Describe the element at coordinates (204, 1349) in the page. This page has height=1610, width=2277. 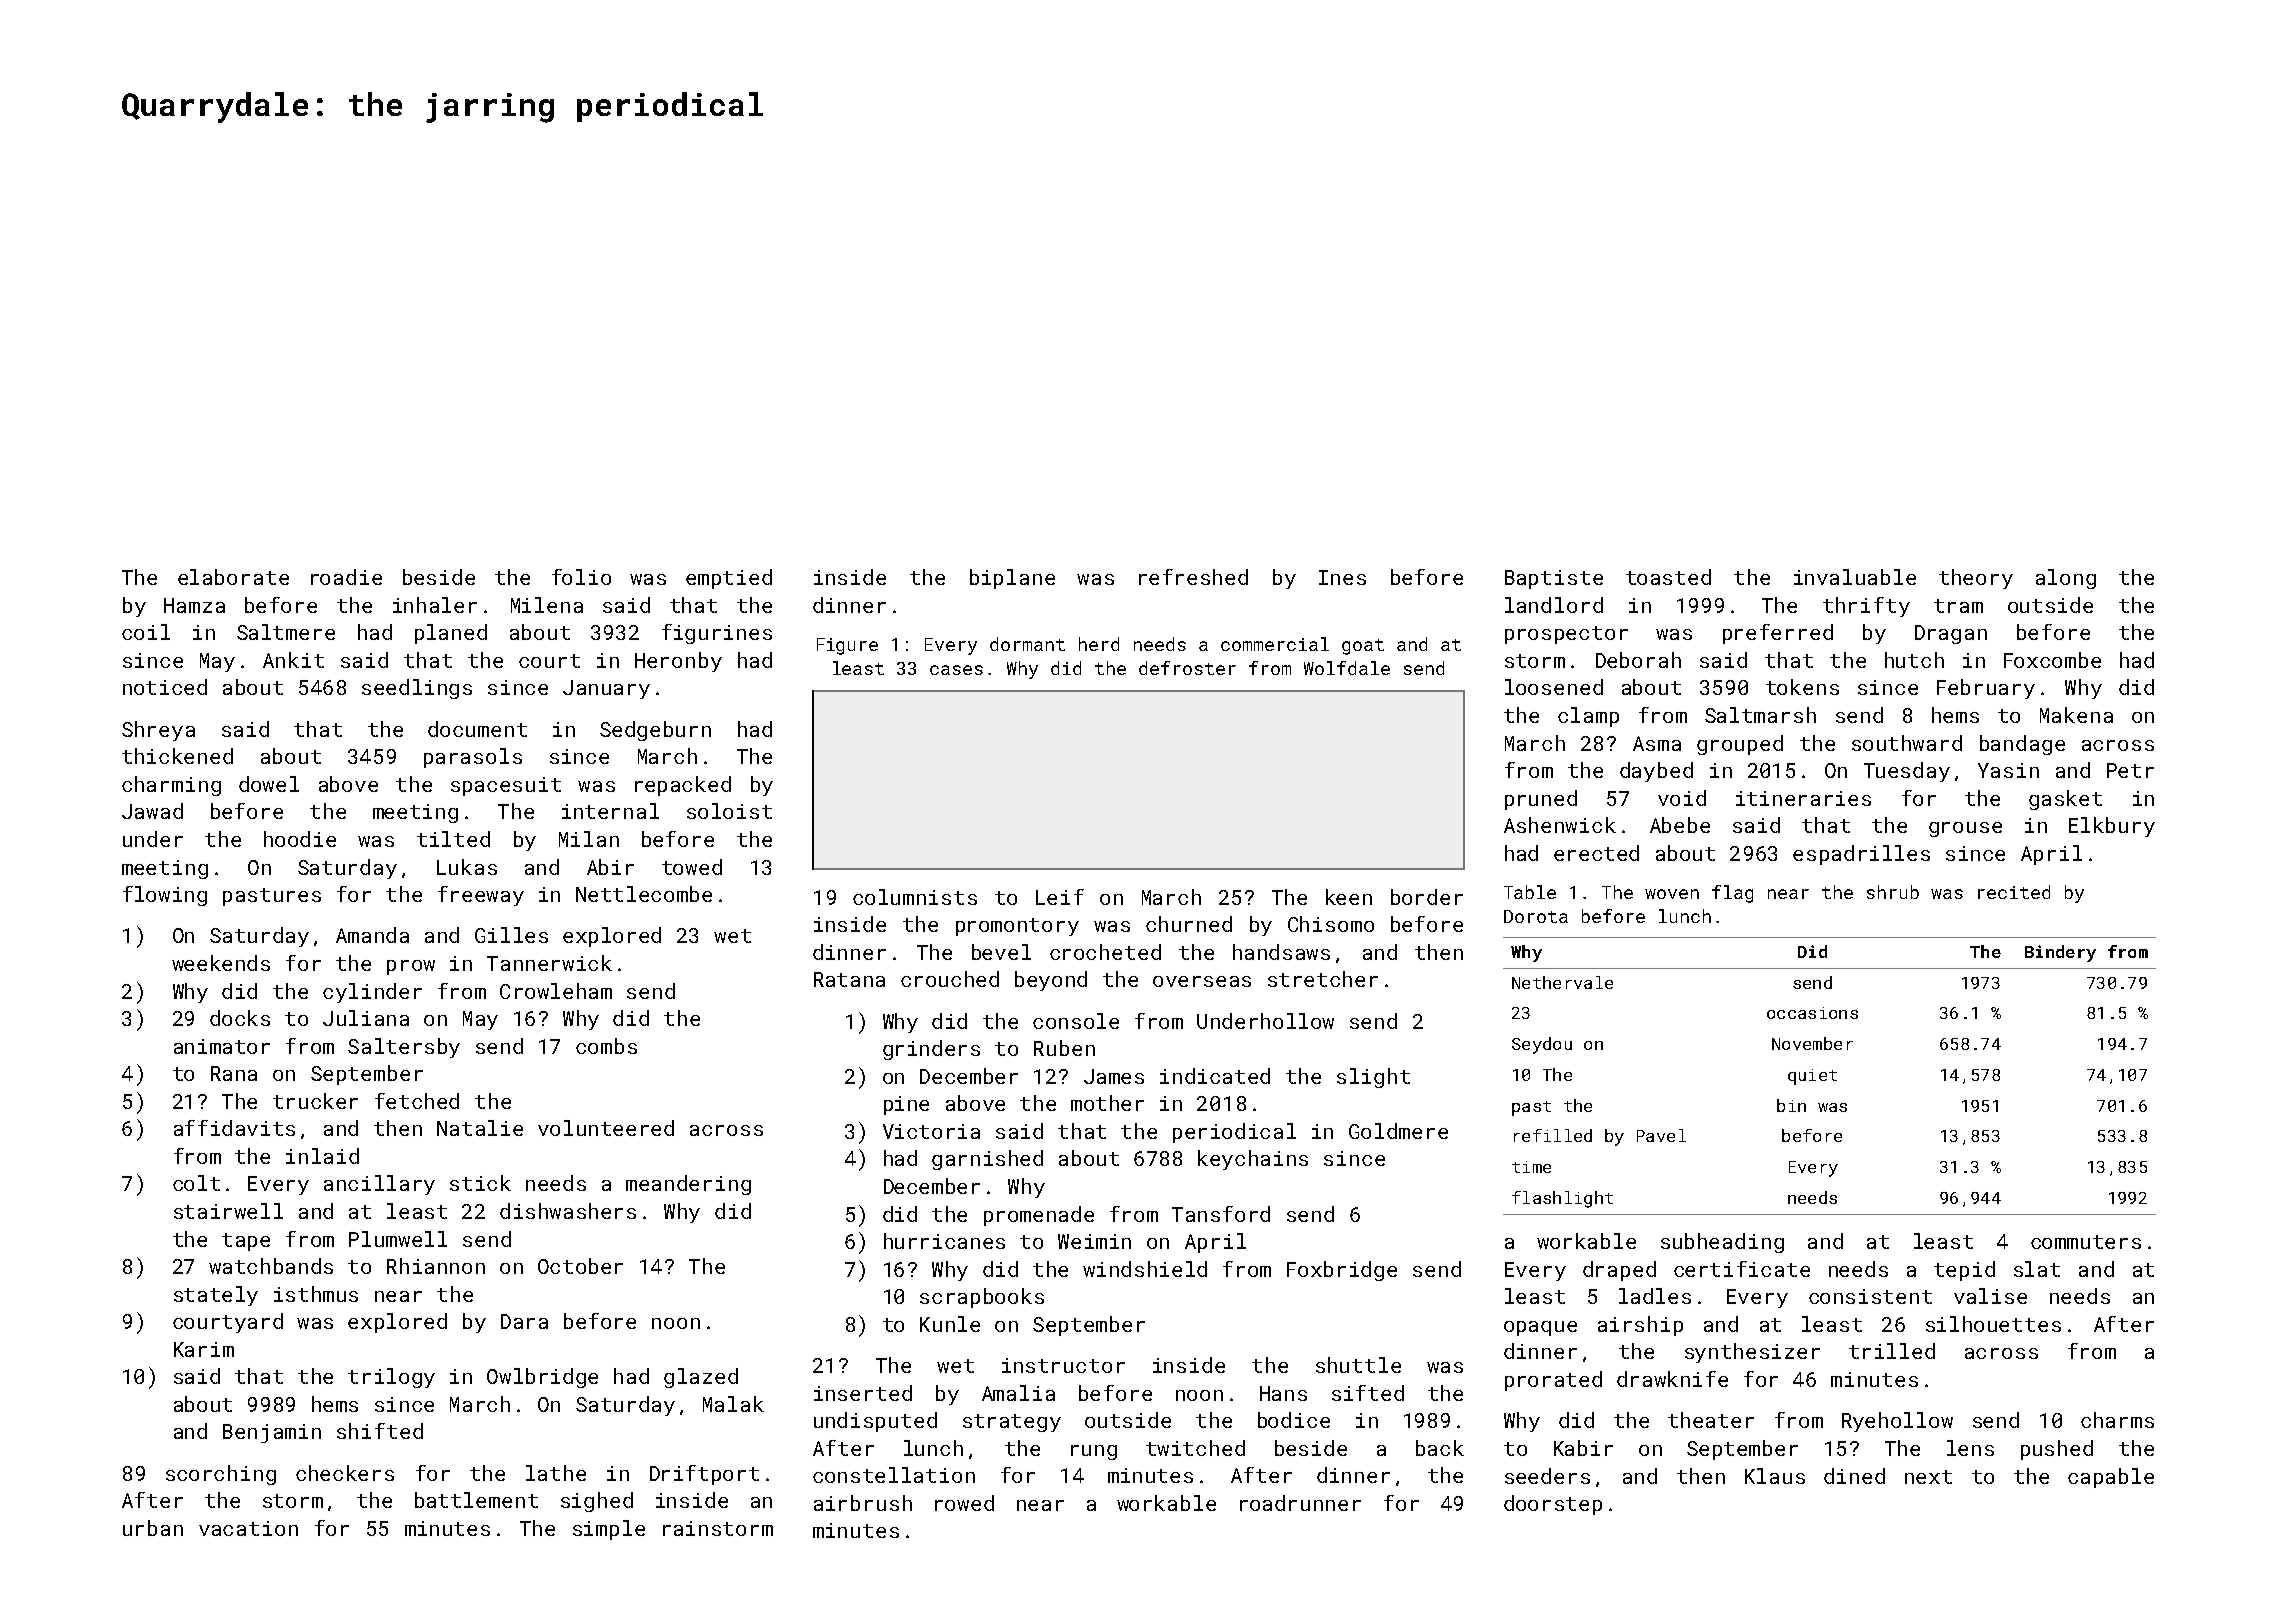
I see `Karim` at that location.
